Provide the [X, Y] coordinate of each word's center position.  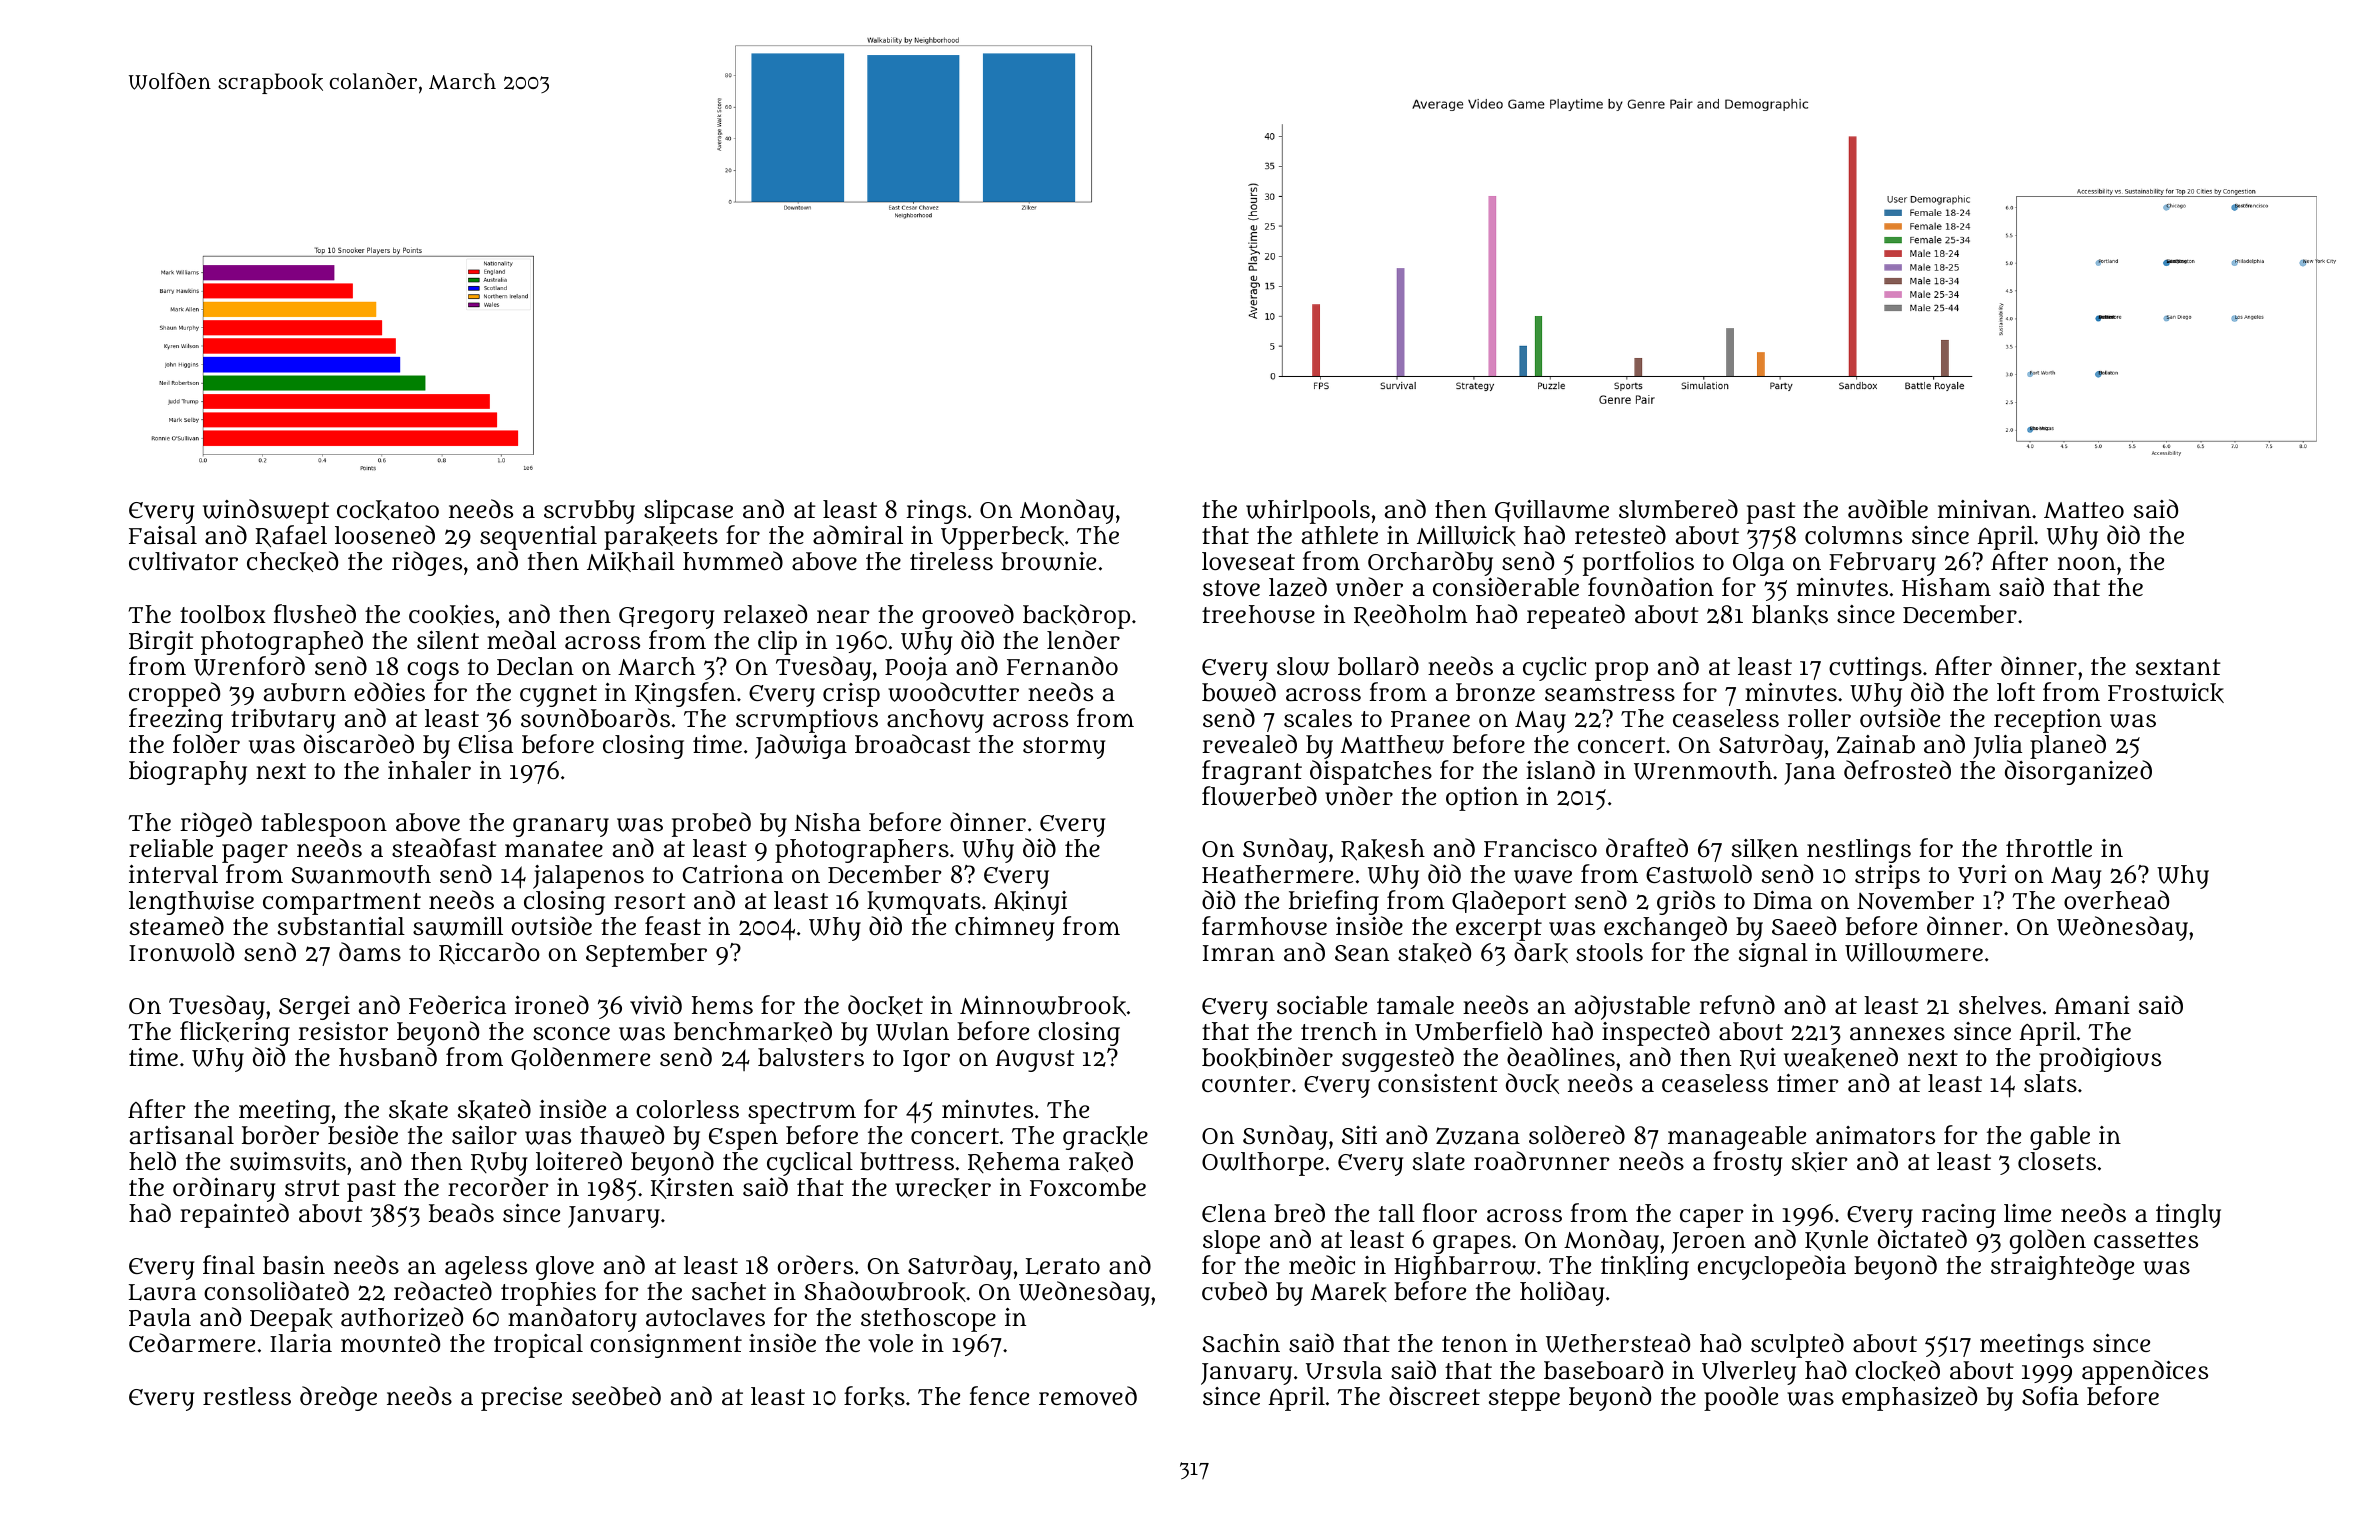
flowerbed [1259, 796]
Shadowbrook [885, 1291]
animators [1875, 1135]
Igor [926, 1061]
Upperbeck [1002, 538]
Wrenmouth [1703, 770]
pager [255, 853]
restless [247, 1396]
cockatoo [388, 510]
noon [2087, 563]
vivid [656, 1005]
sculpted [1797, 1345]
